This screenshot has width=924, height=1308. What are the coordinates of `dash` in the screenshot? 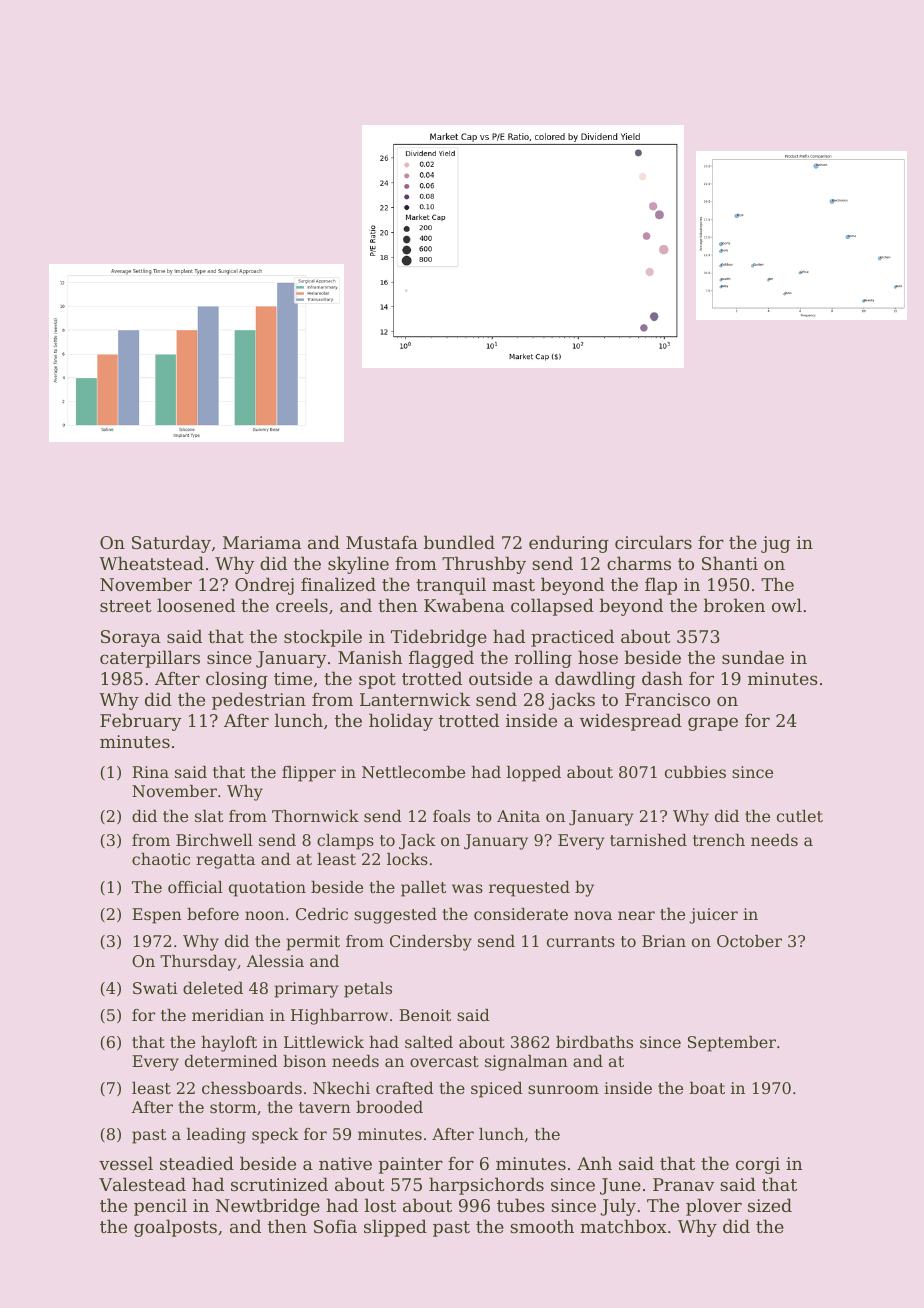 It's located at (662, 678).
